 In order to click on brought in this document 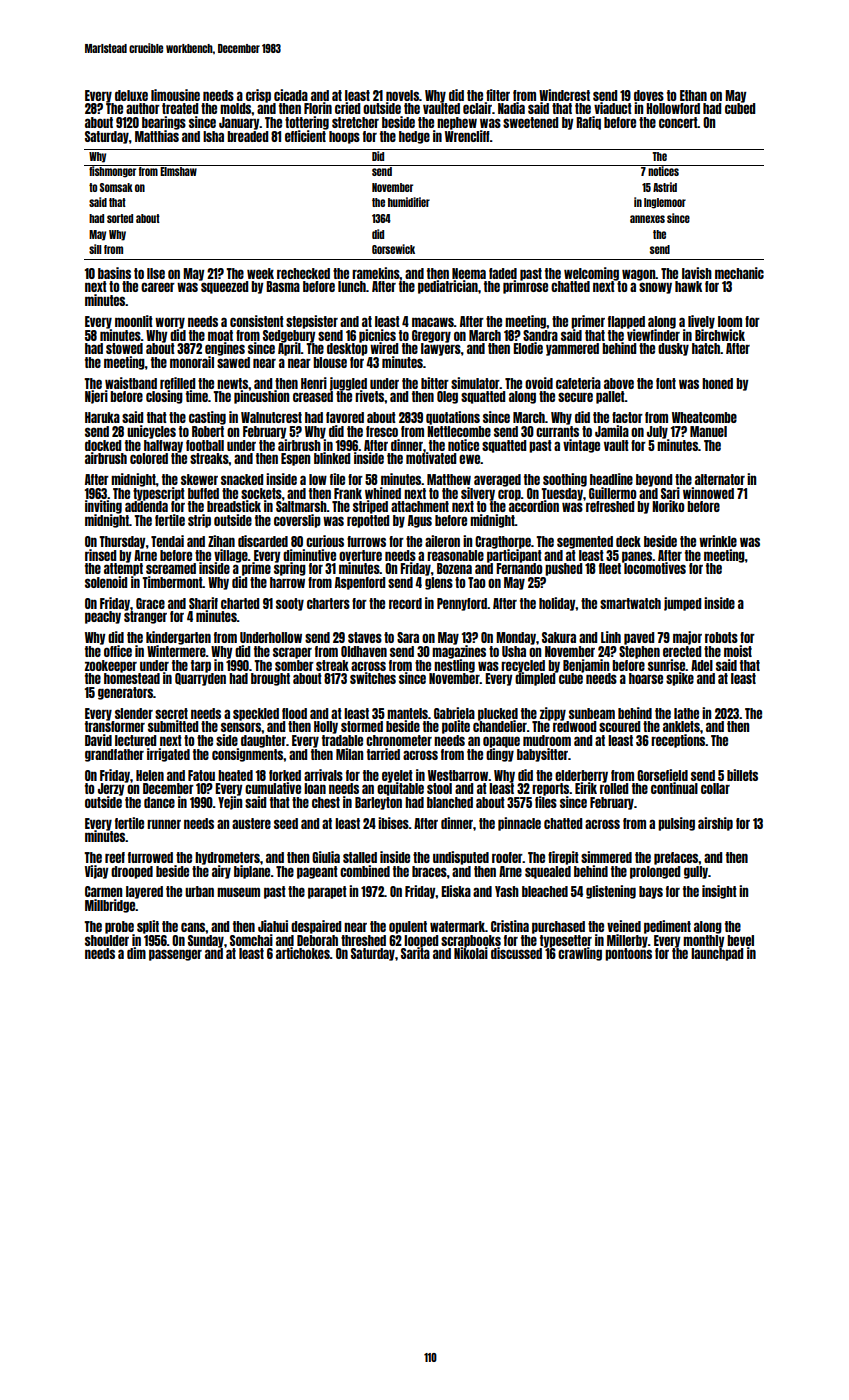, I will do `click(270, 679)`.
